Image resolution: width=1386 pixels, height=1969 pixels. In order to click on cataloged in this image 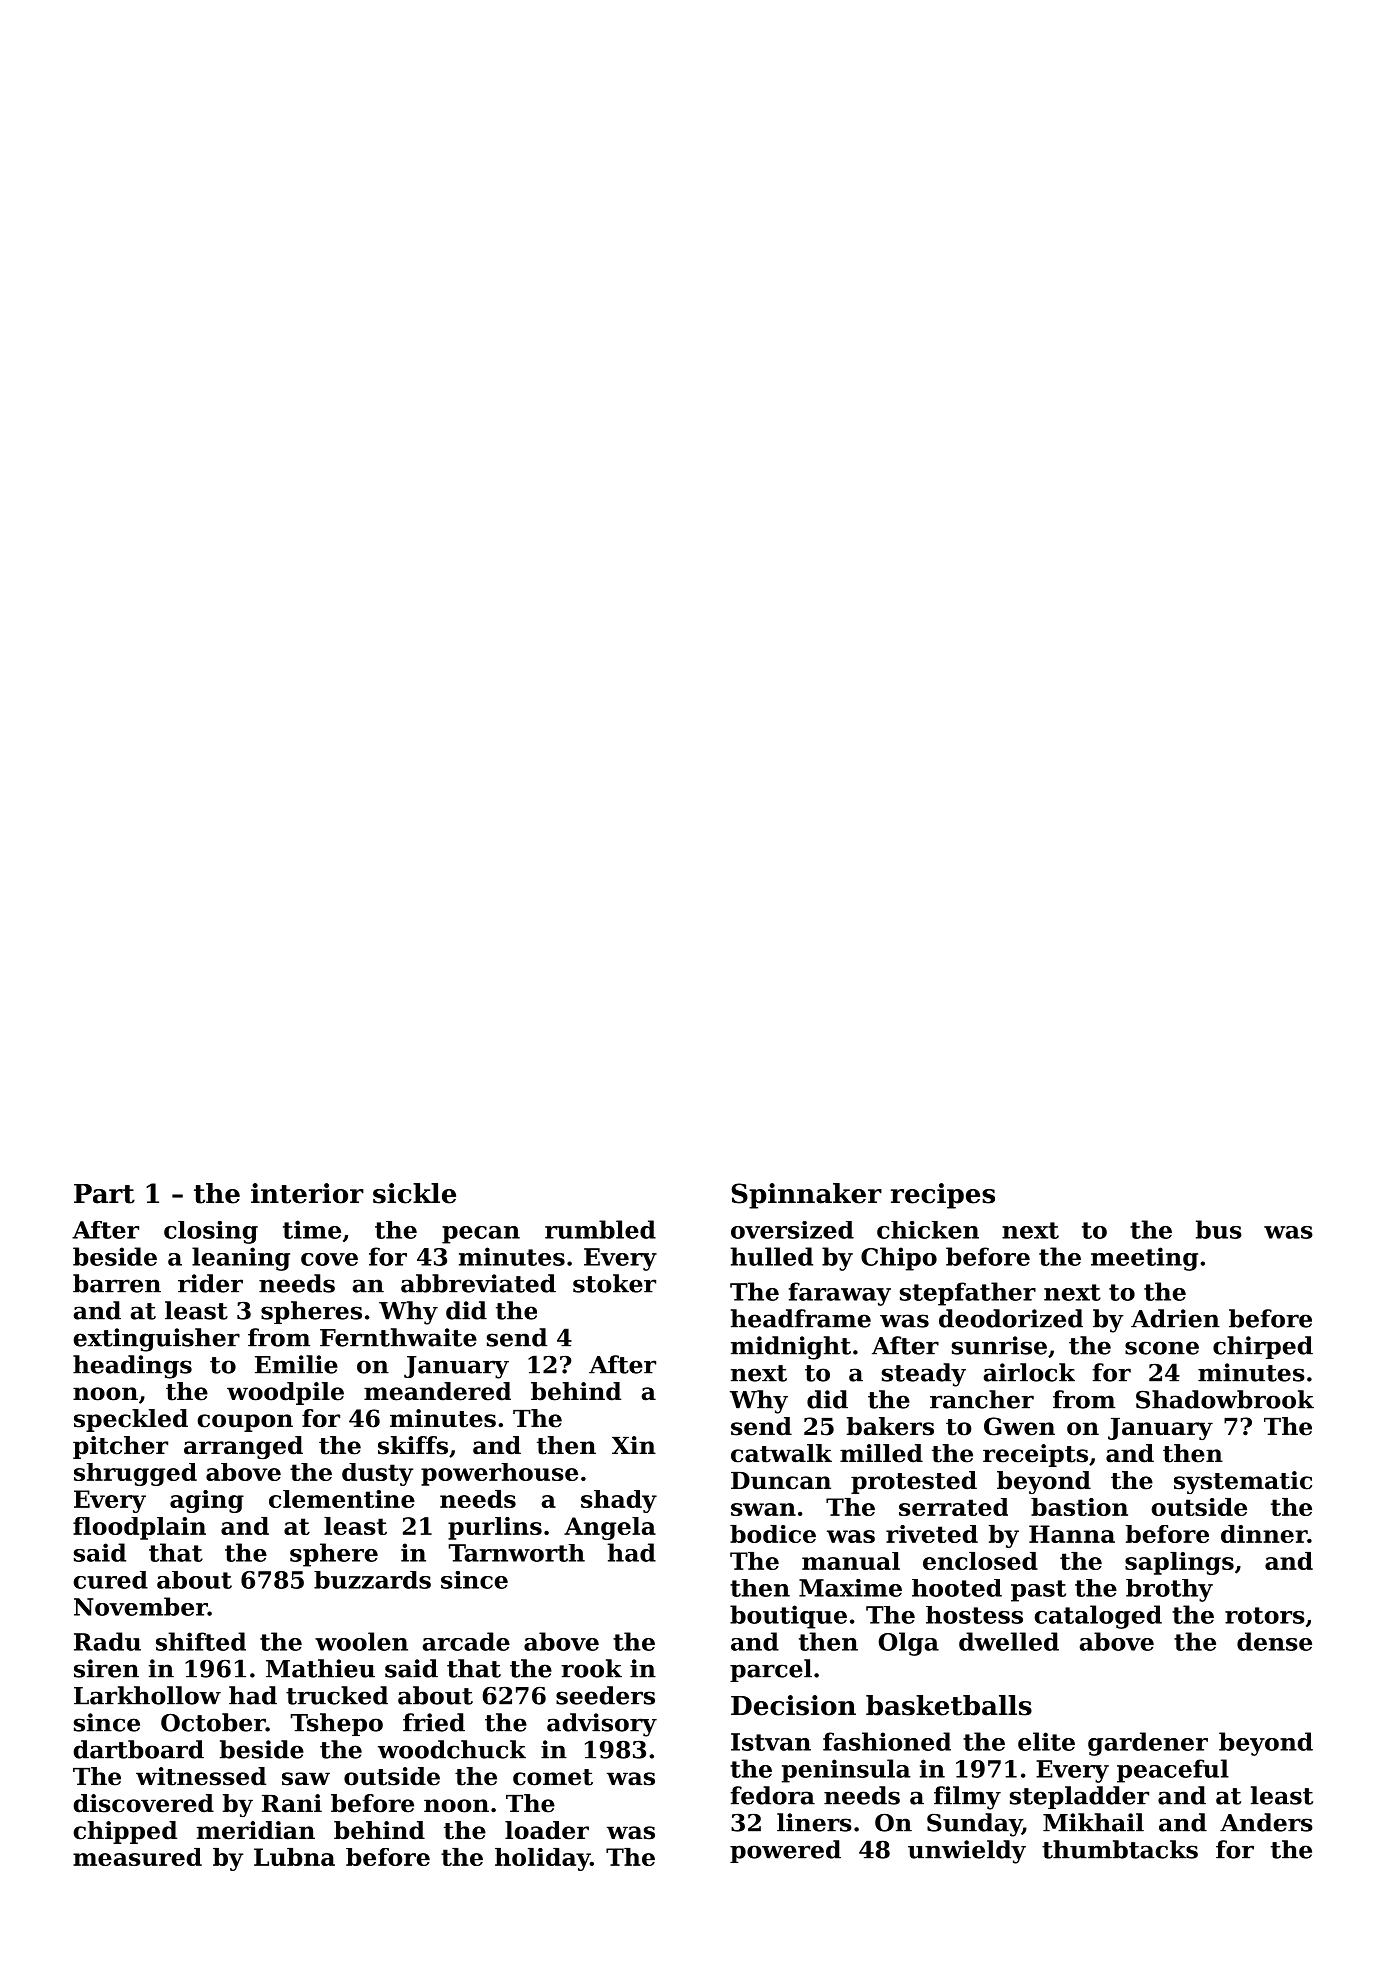, I will do `click(1098, 1617)`.
